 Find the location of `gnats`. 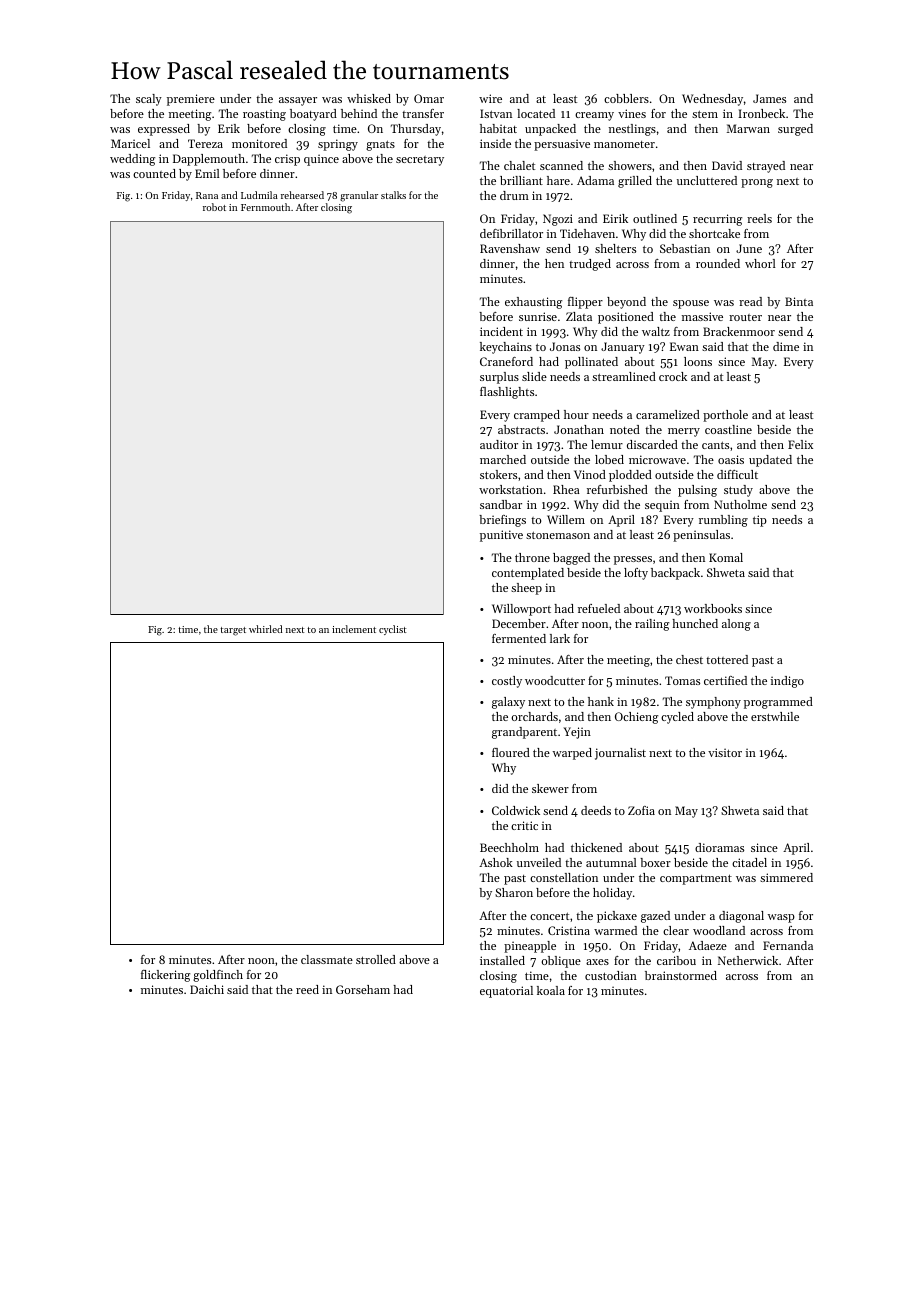

gnats is located at coordinates (380, 145).
